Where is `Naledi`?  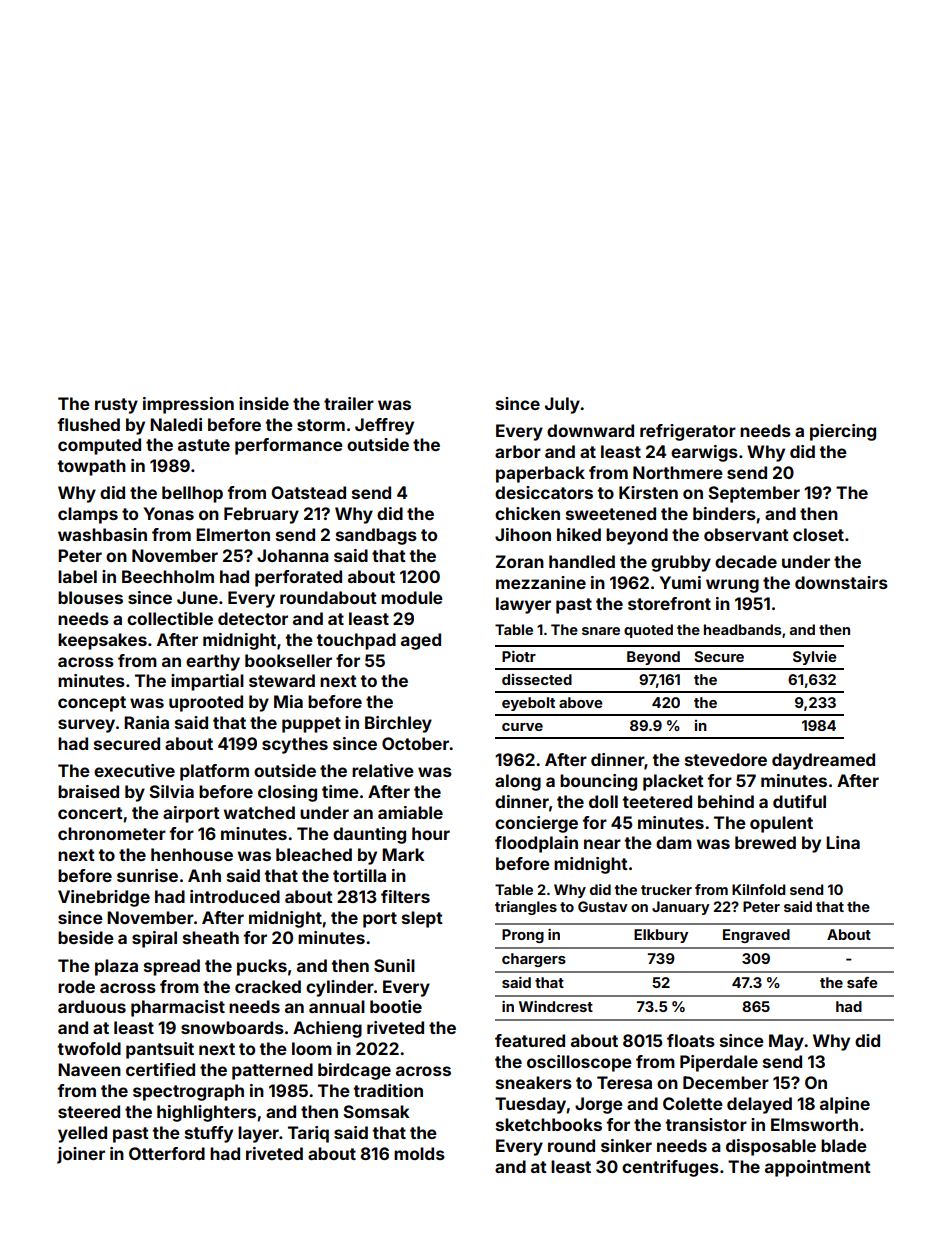 Naledi is located at coordinates (176, 424).
